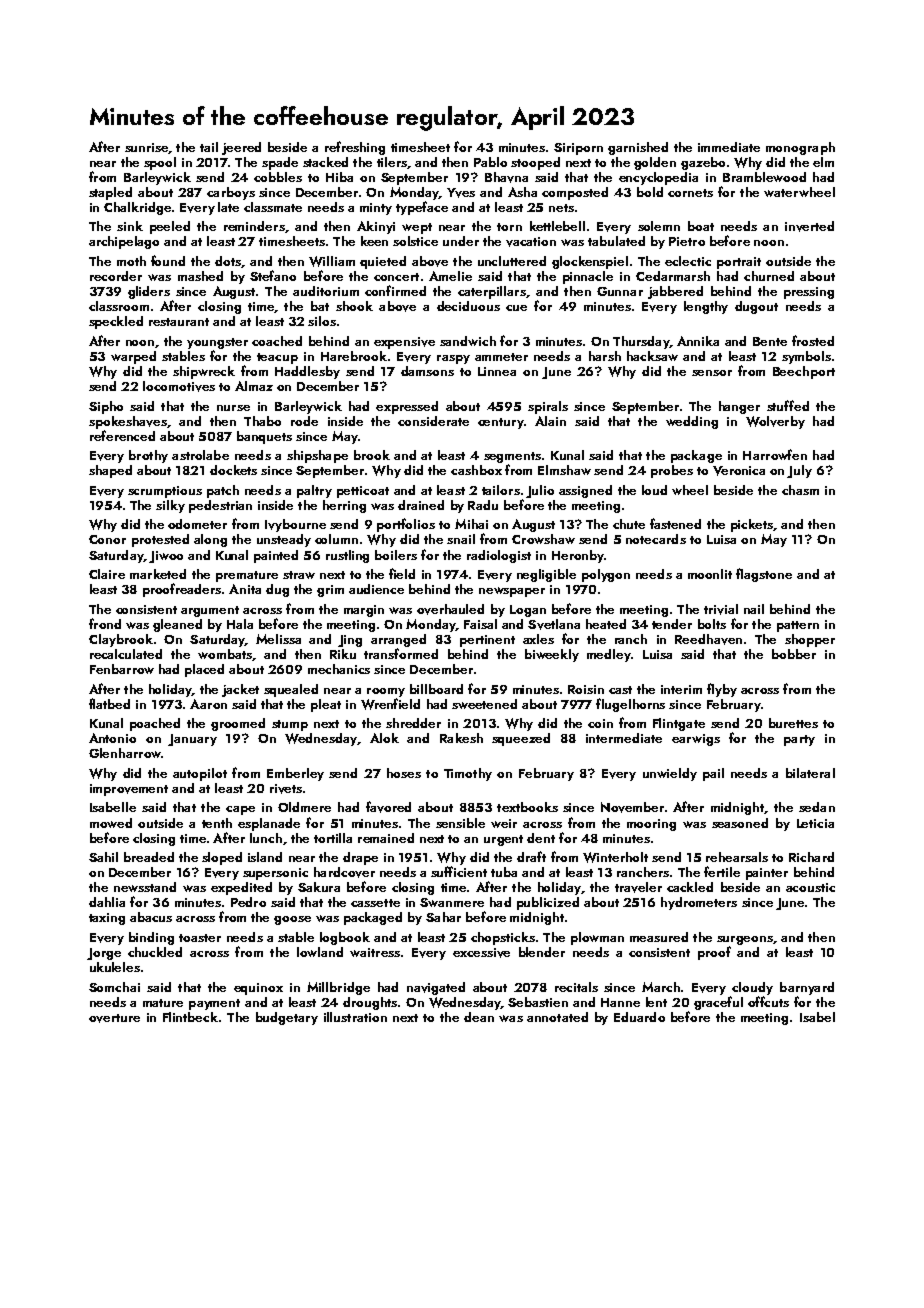  Describe the element at coordinates (692, 422) in the page. I see `wedding` at that location.
